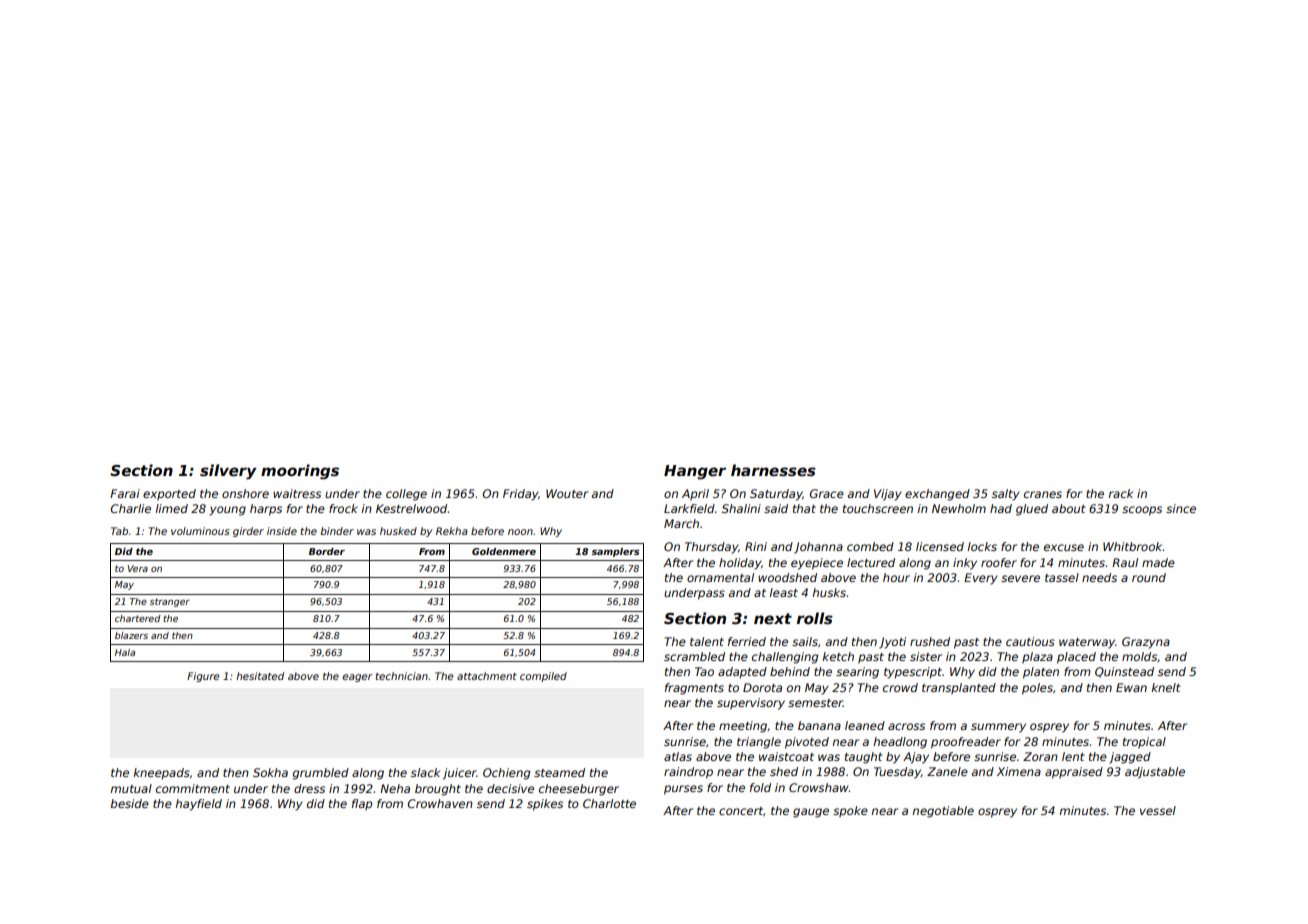 This screenshot has height=924, width=1308. I want to click on Sokha, so click(270, 772).
